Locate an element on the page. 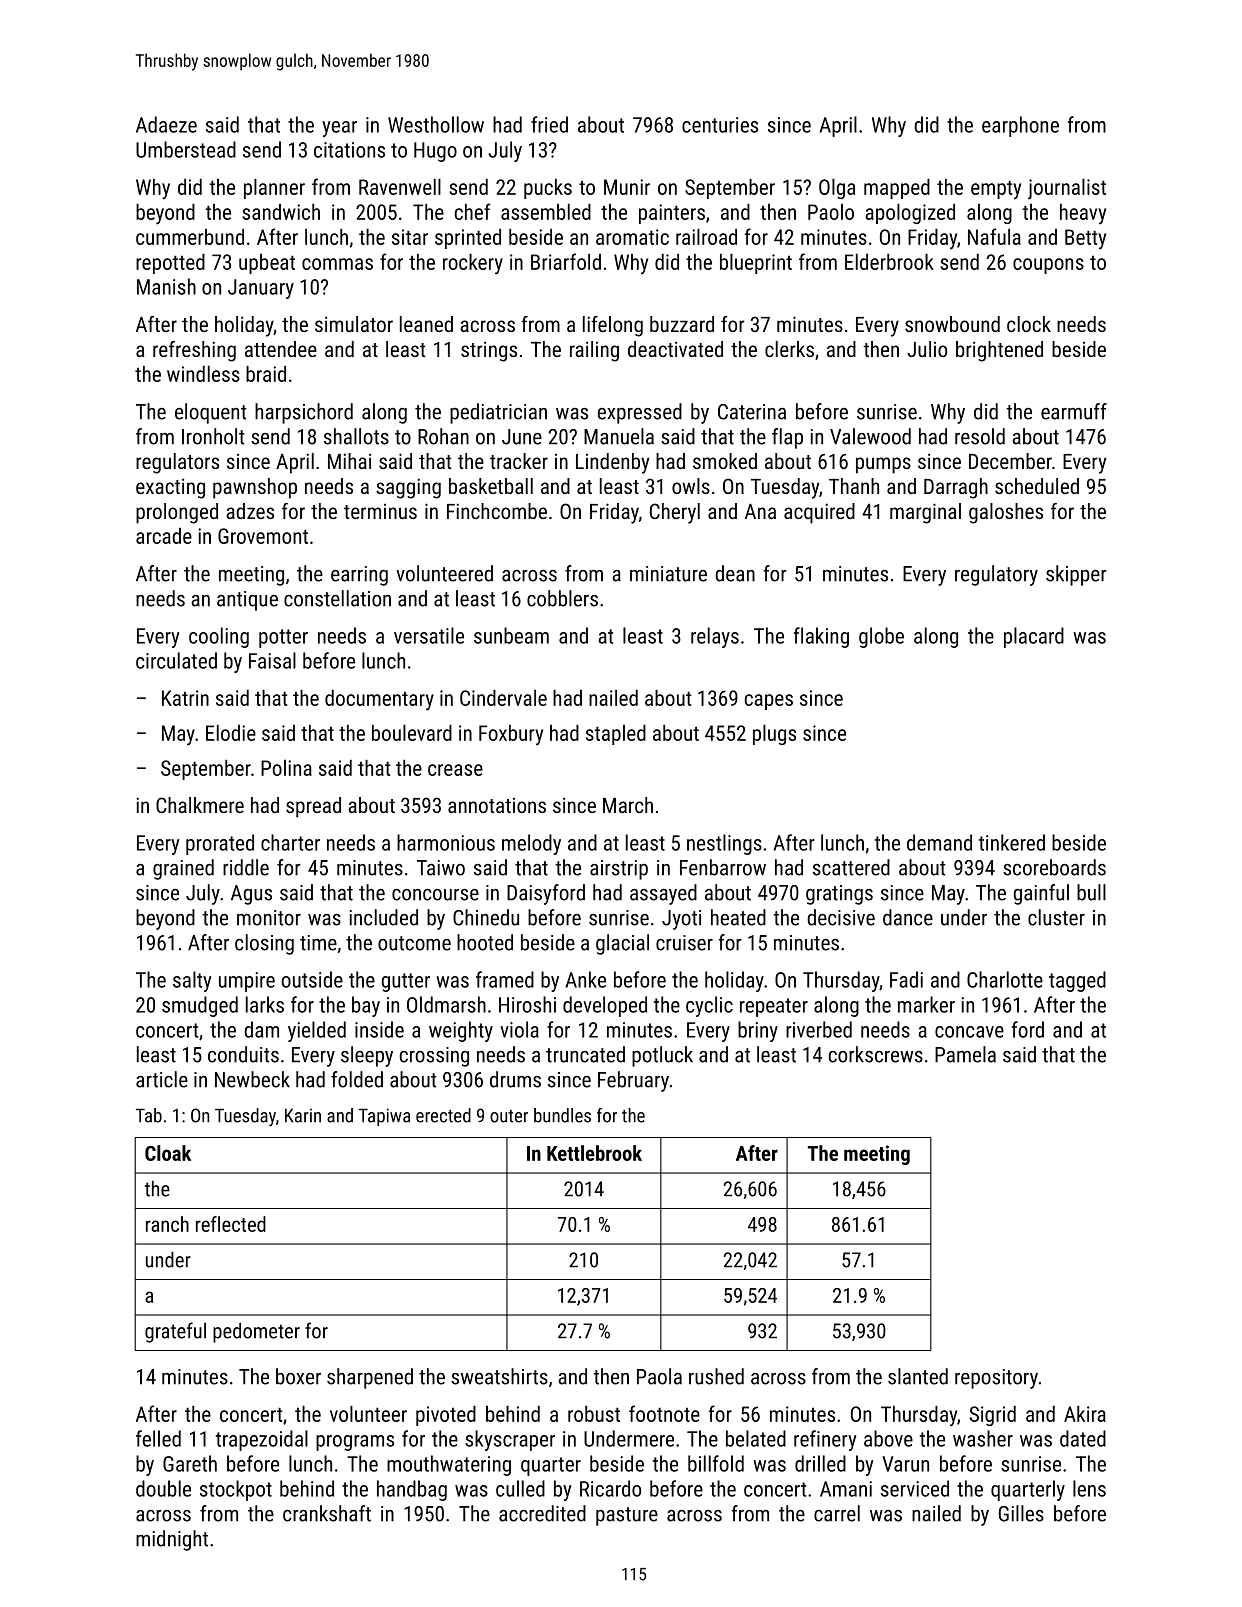 The width and height of the document is (1242, 1607). Kettlebrook is located at coordinates (594, 1153).
